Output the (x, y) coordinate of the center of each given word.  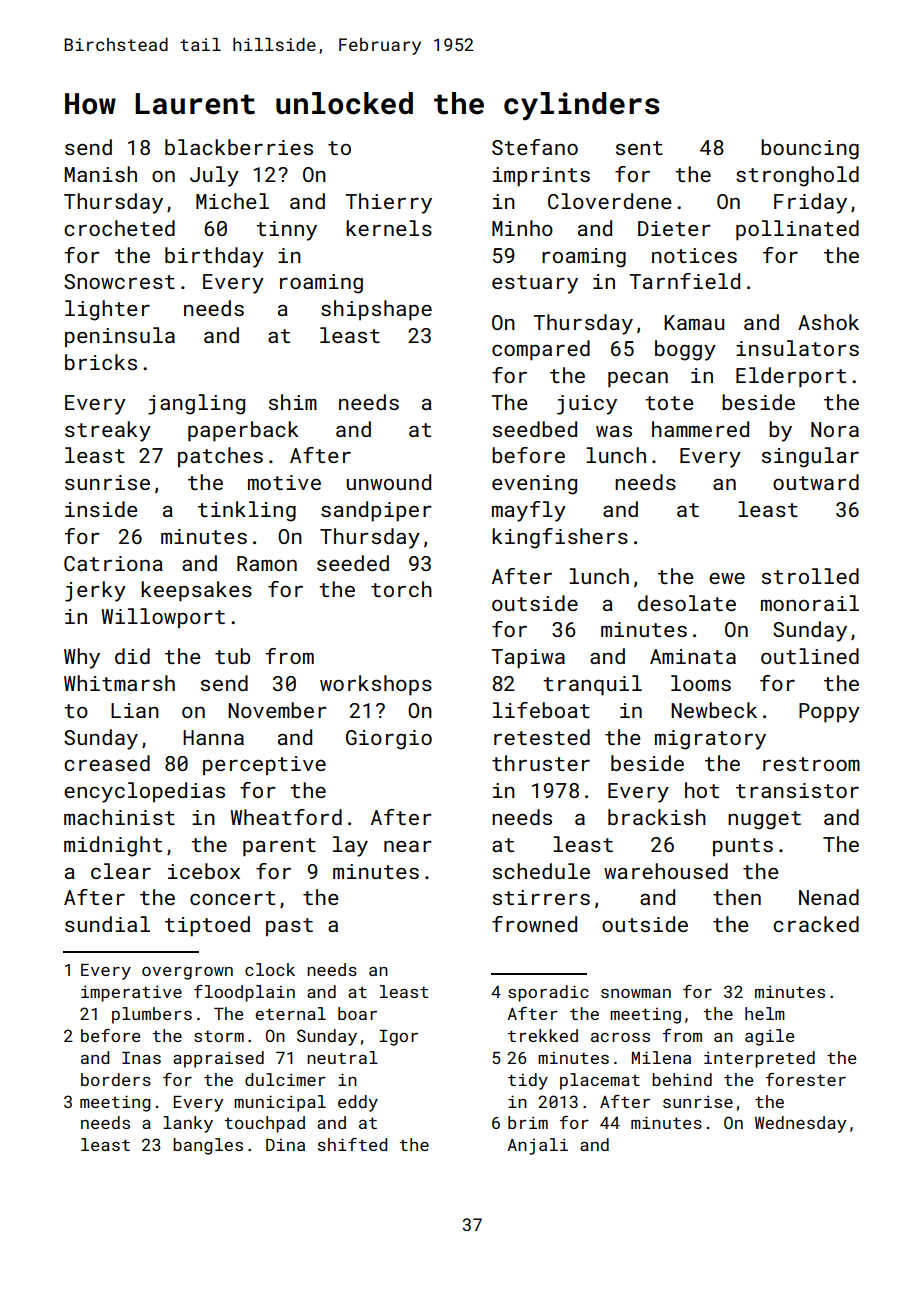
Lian (135, 710)
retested (542, 737)
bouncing (810, 149)
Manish (101, 174)
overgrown (187, 973)
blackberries (239, 147)
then (737, 897)
